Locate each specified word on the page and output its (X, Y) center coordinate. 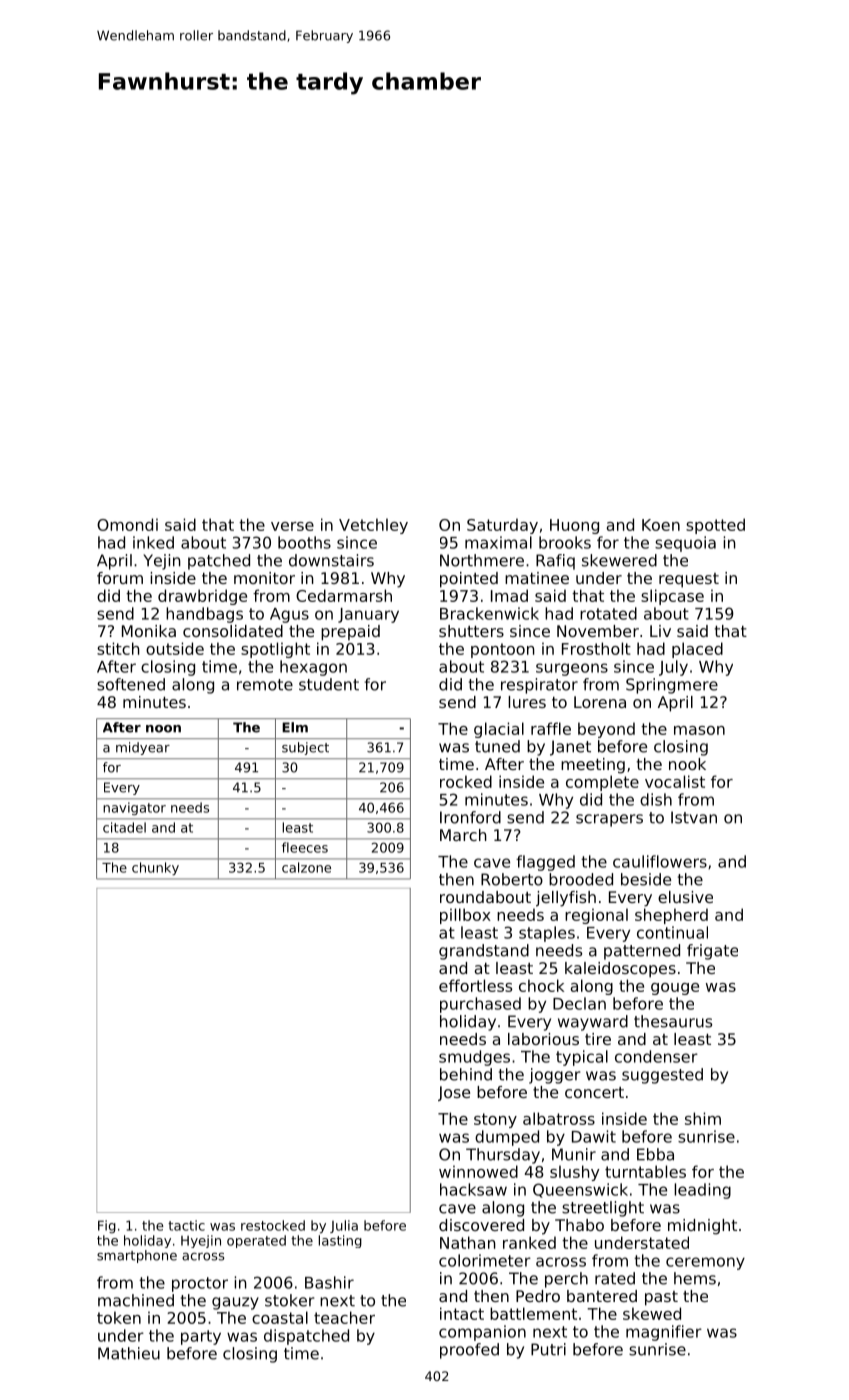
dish (656, 799)
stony (495, 1120)
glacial (499, 730)
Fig (107, 1227)
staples (547, 934)
